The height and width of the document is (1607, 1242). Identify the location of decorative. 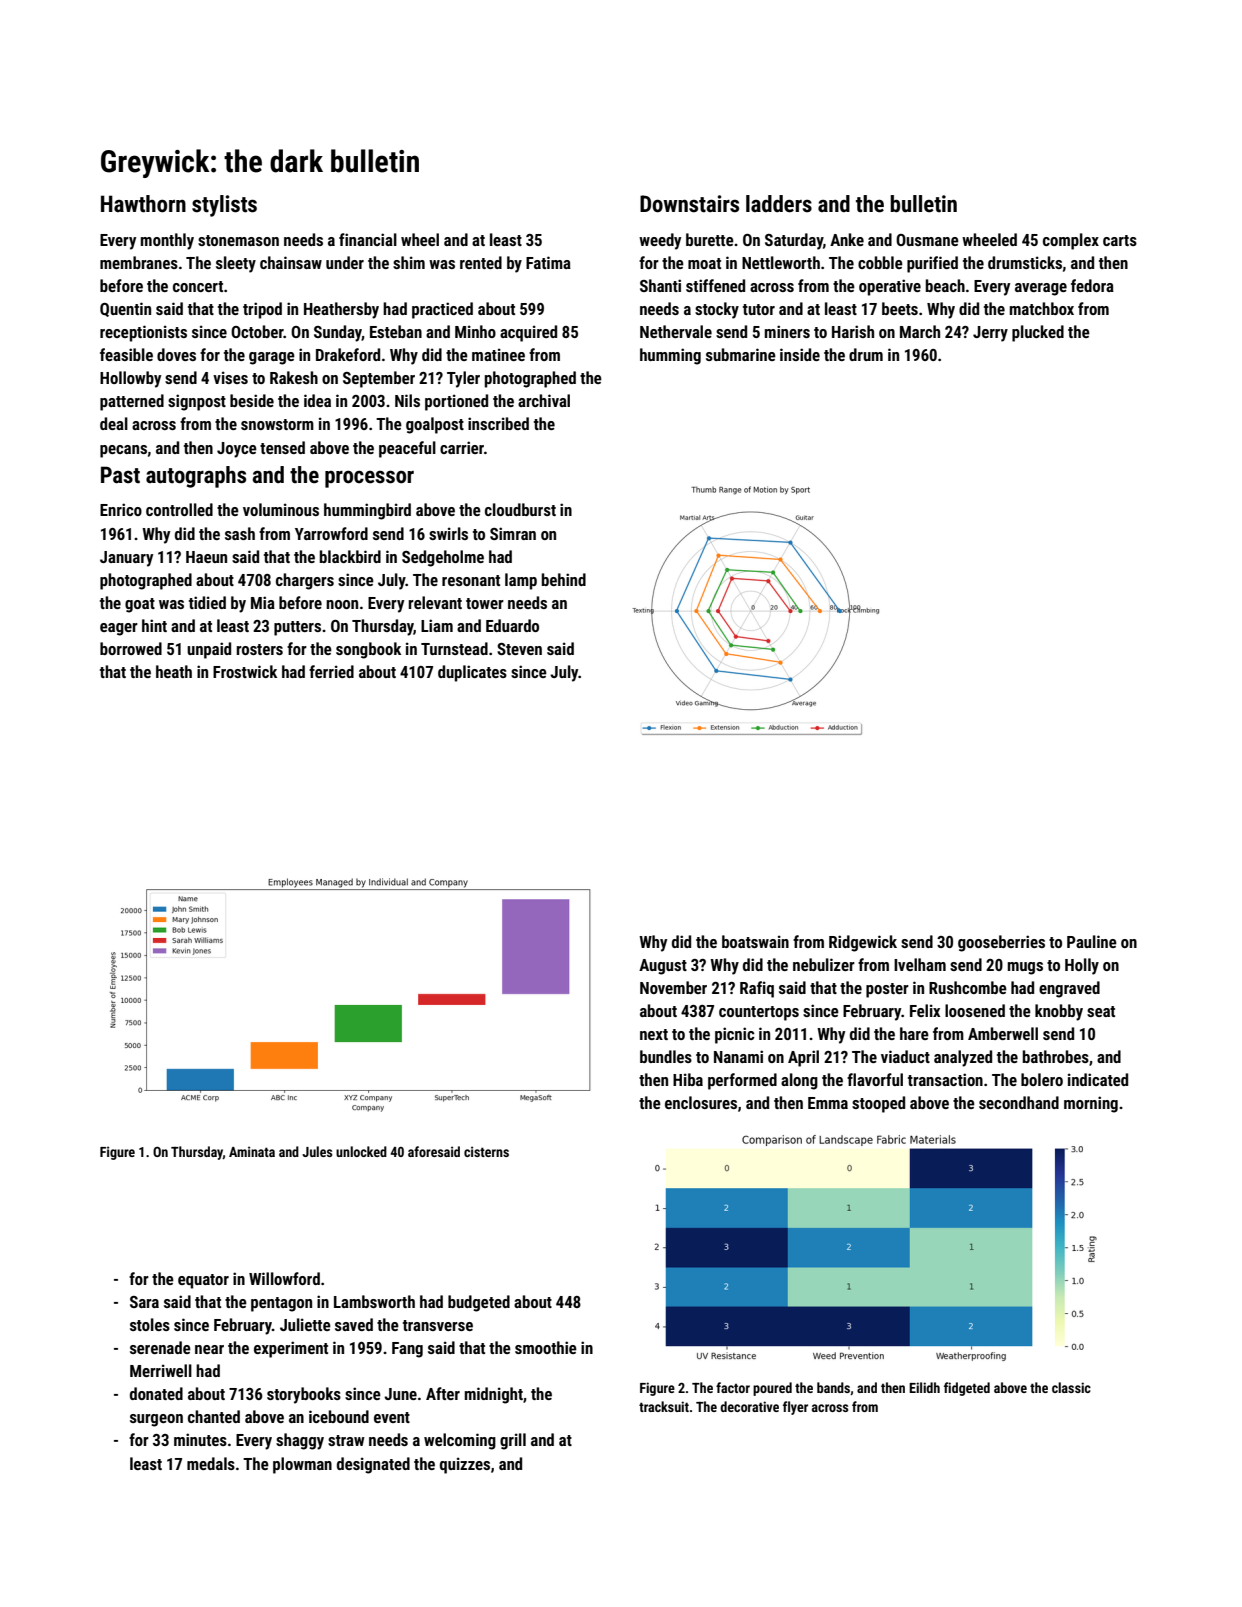
(749, 1406).
